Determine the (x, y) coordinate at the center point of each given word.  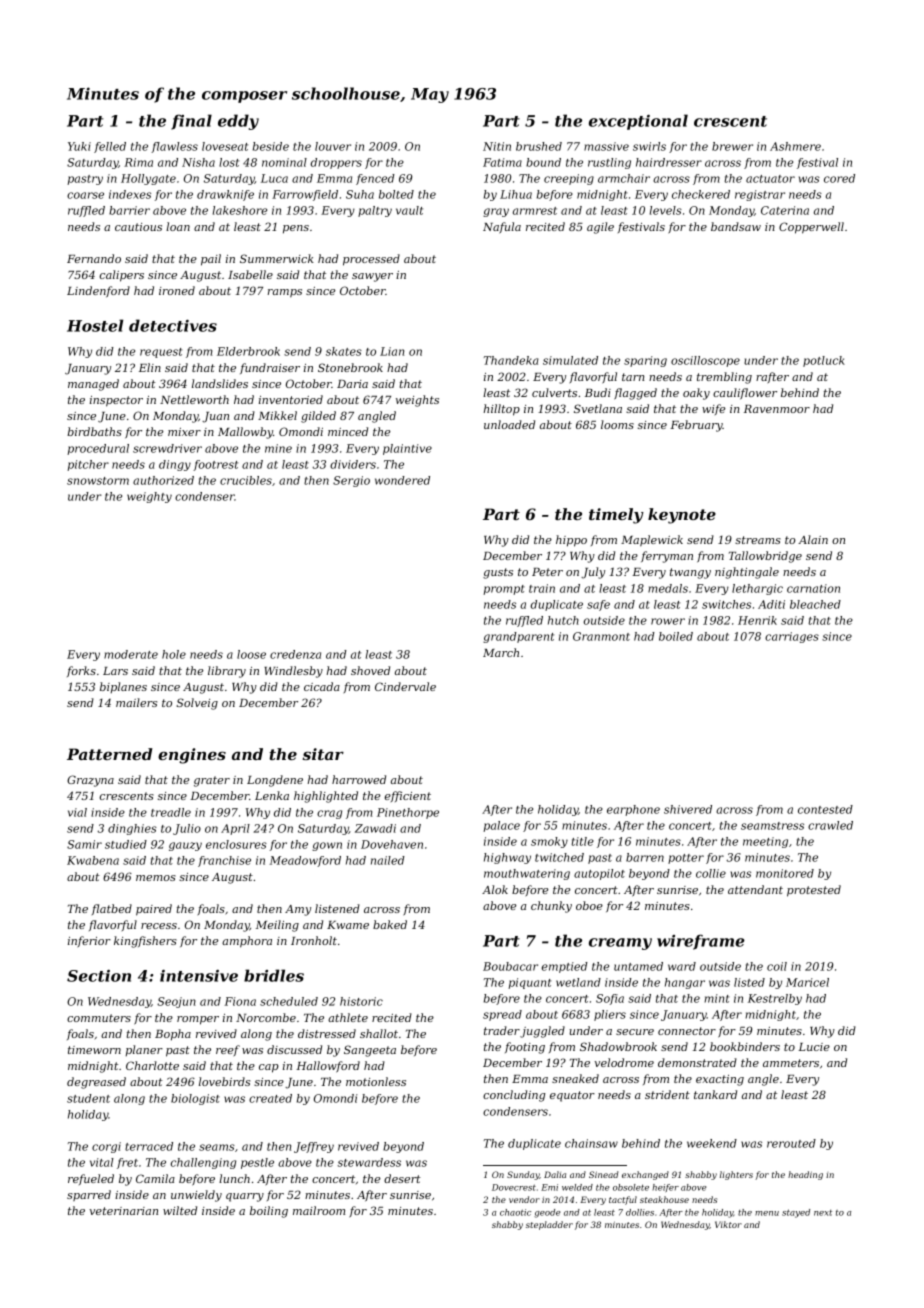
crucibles (246, 480)
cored (839, 178)
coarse (85, 195)
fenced (375, 179)
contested (825, 809)
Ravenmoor (777, 409)
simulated (570, 360)
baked (390, 924)
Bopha (173, 1035)
